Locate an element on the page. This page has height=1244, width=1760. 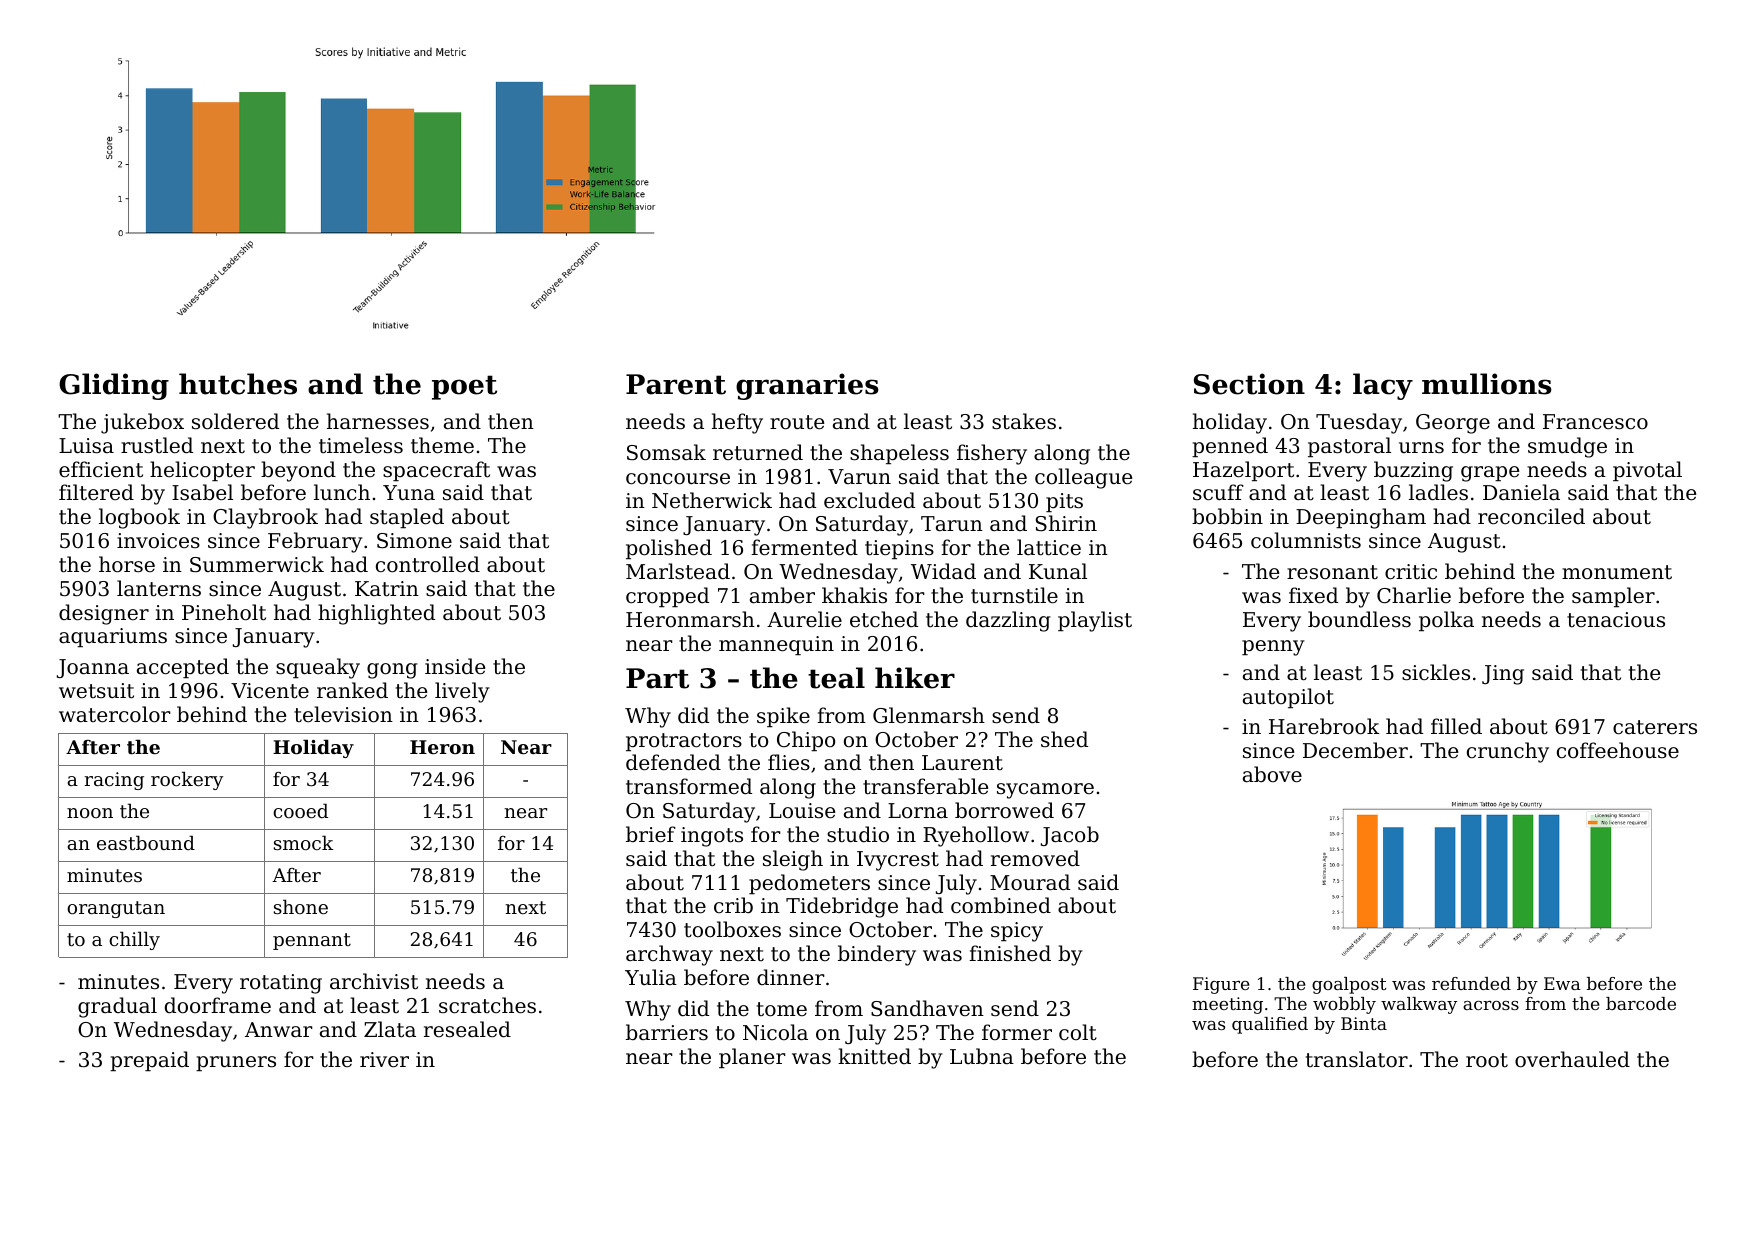
lacy is located at coordinates (1383, 386).
